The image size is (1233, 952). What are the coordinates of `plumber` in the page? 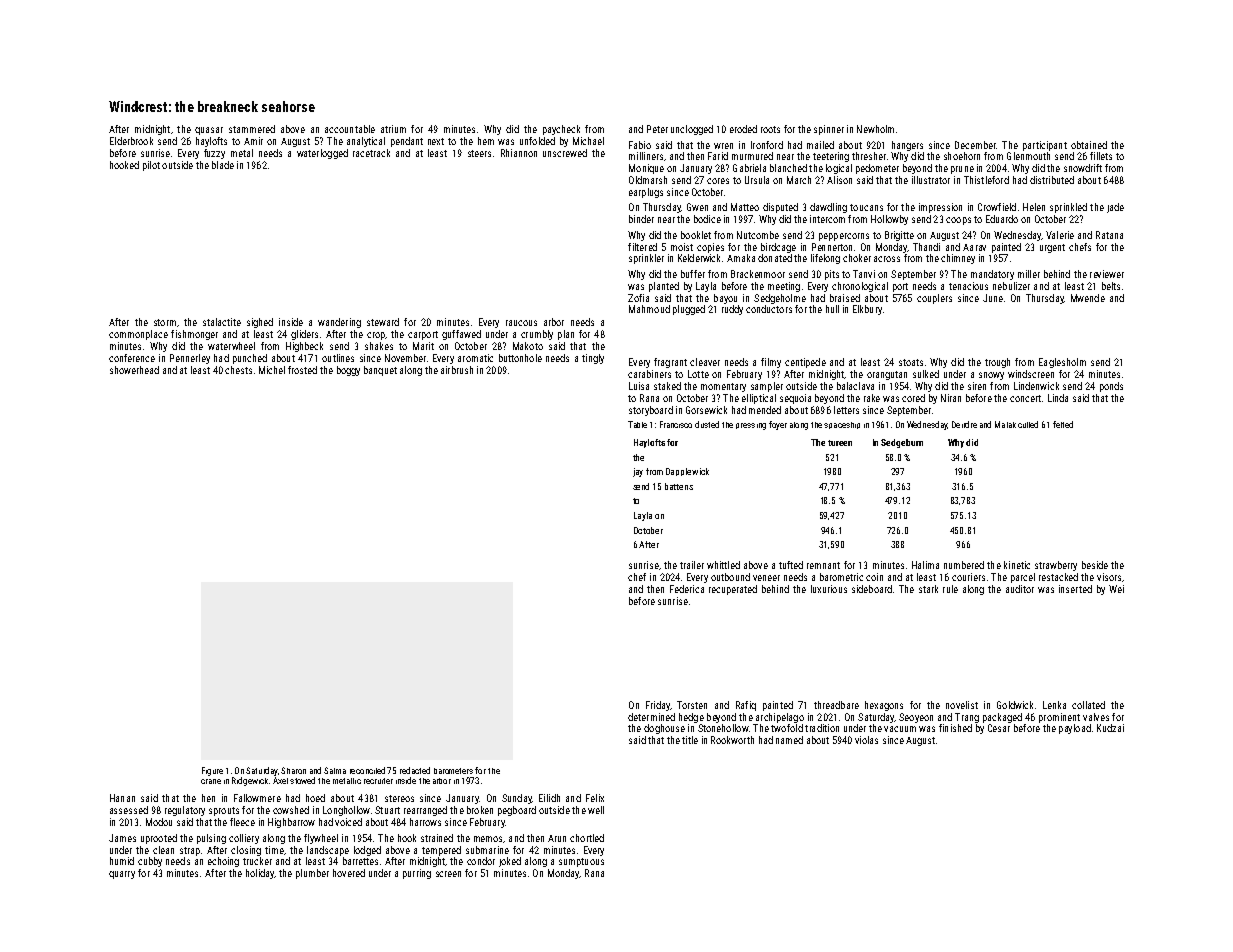 It's located at (312, 874).
